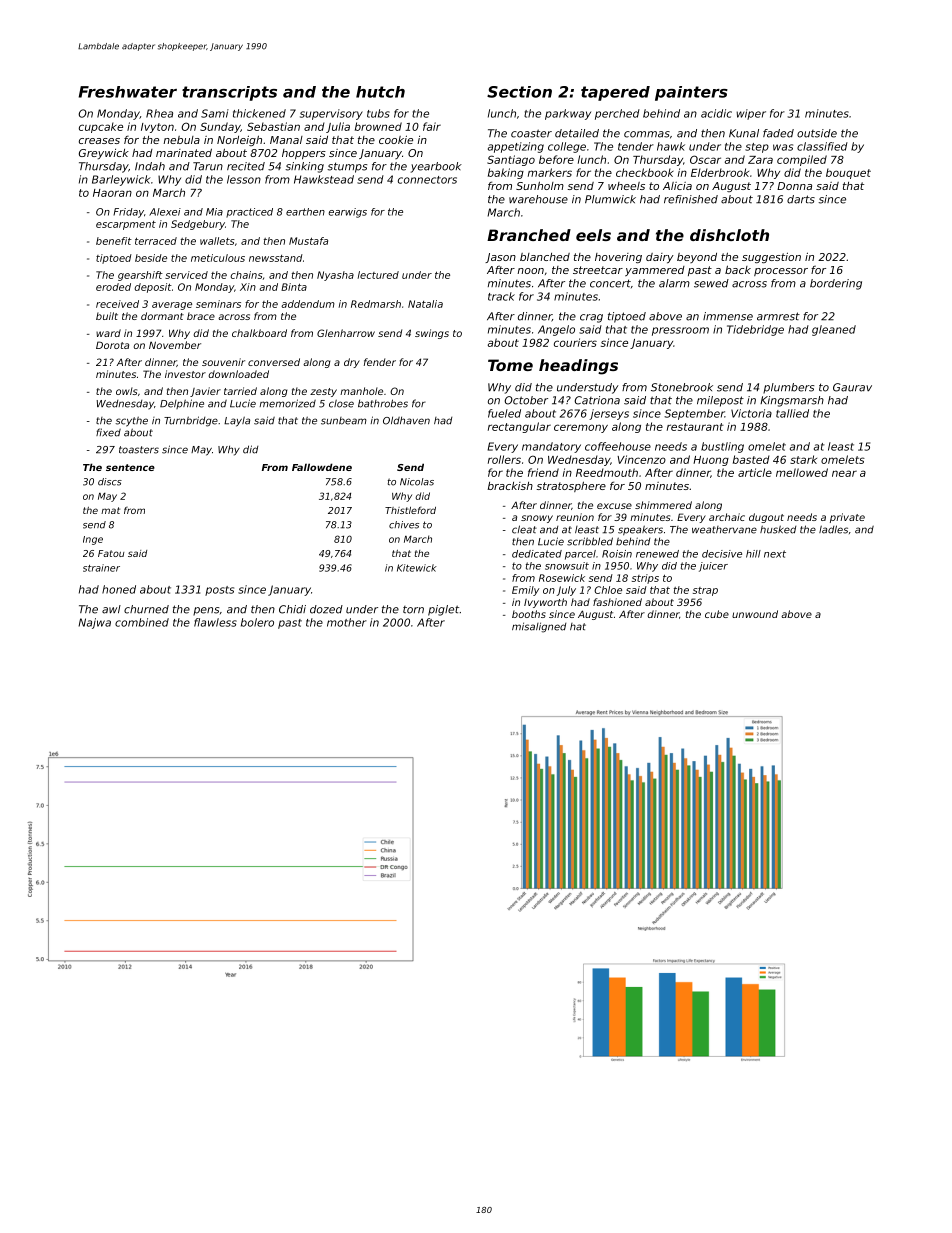  Describe the element at coordinates (128, 92) in the image. I see `Freshwater` at that location.
